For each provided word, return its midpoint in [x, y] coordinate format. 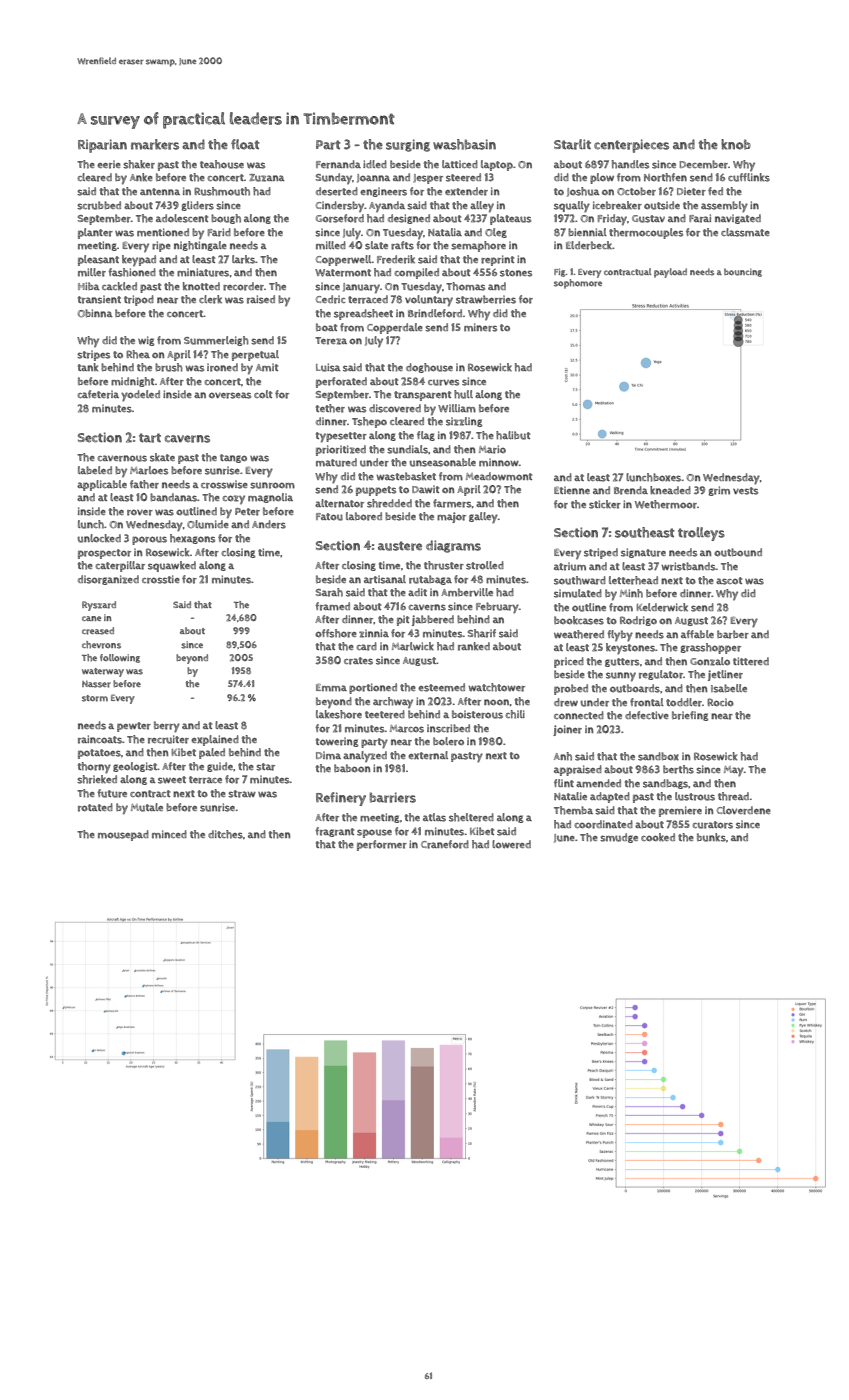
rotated [95, 807]
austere [400, 546]
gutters [622, 662]
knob [736, 144]
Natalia [445, 232]
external [428, 755]
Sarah [329, 592]
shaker [139, 164]
